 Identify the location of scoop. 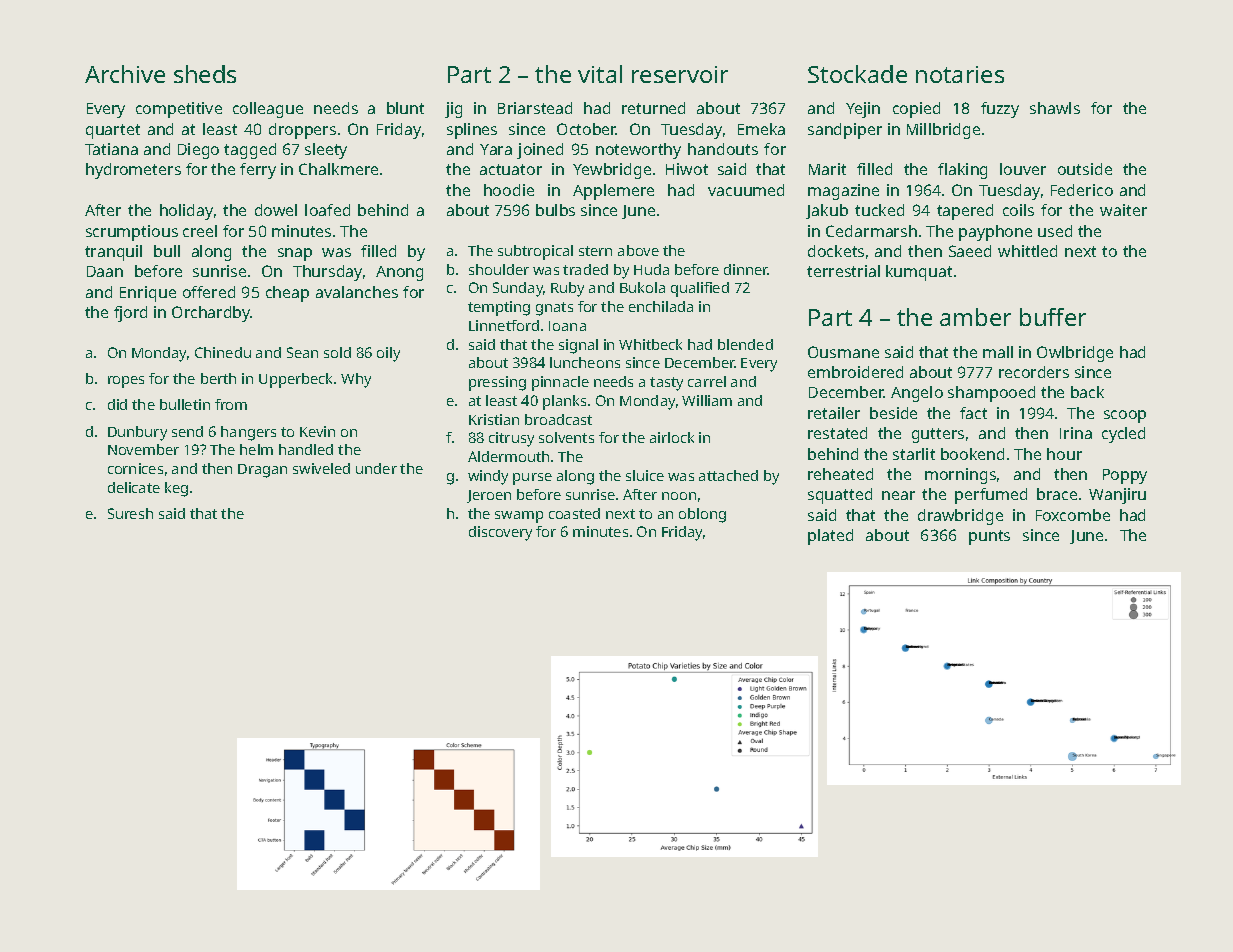
(1125, 416).
